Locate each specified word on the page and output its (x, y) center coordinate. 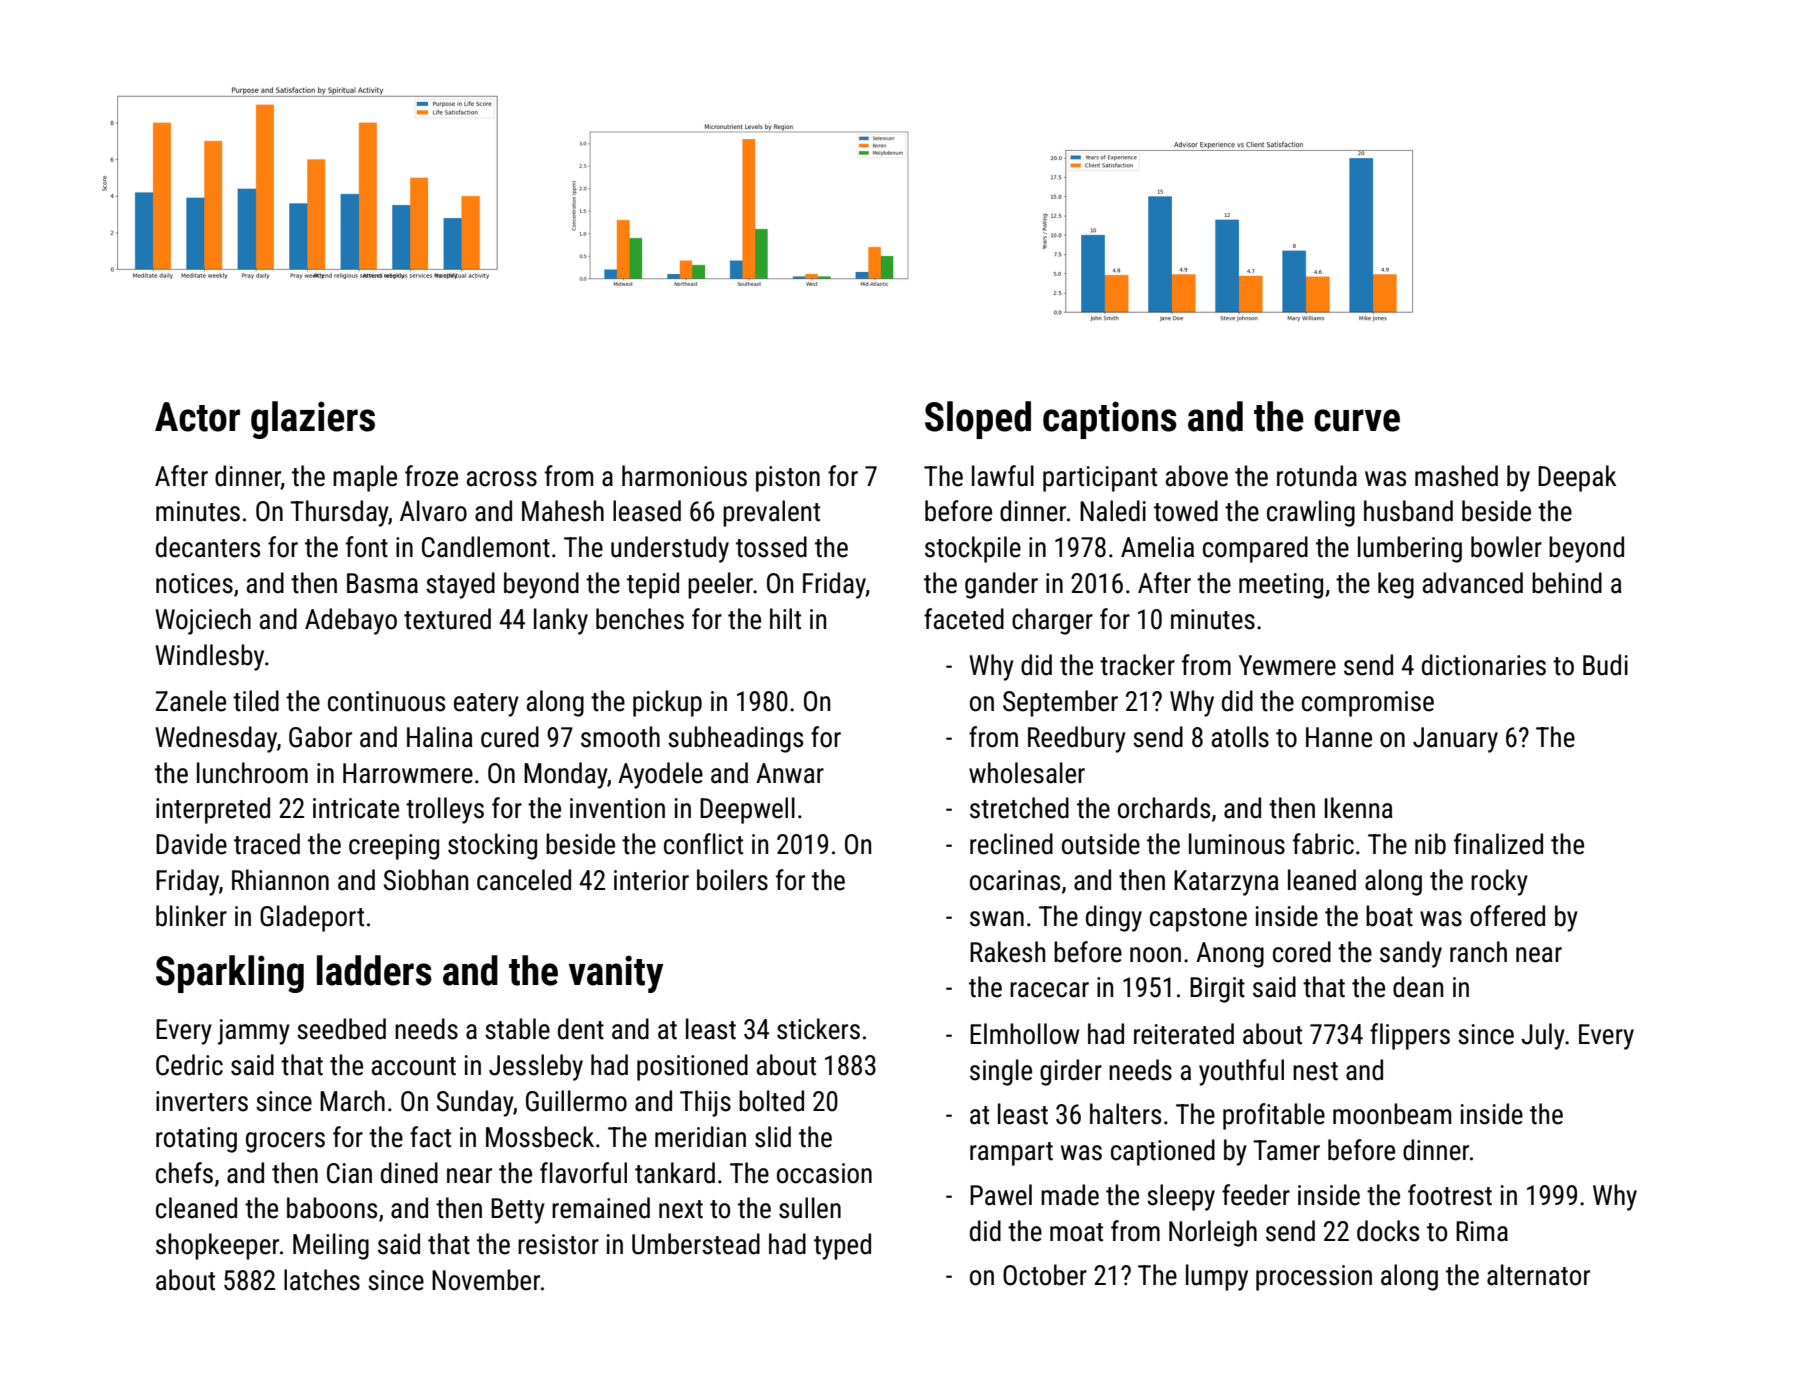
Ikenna (1359, 808)
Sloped (978, 420)
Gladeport (312, 918)
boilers (732, 880)
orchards (1164, 808)
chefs (184, 1173)
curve (1357, 420)
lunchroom (252, 773)
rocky (1499, 882)
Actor (197, 417)
